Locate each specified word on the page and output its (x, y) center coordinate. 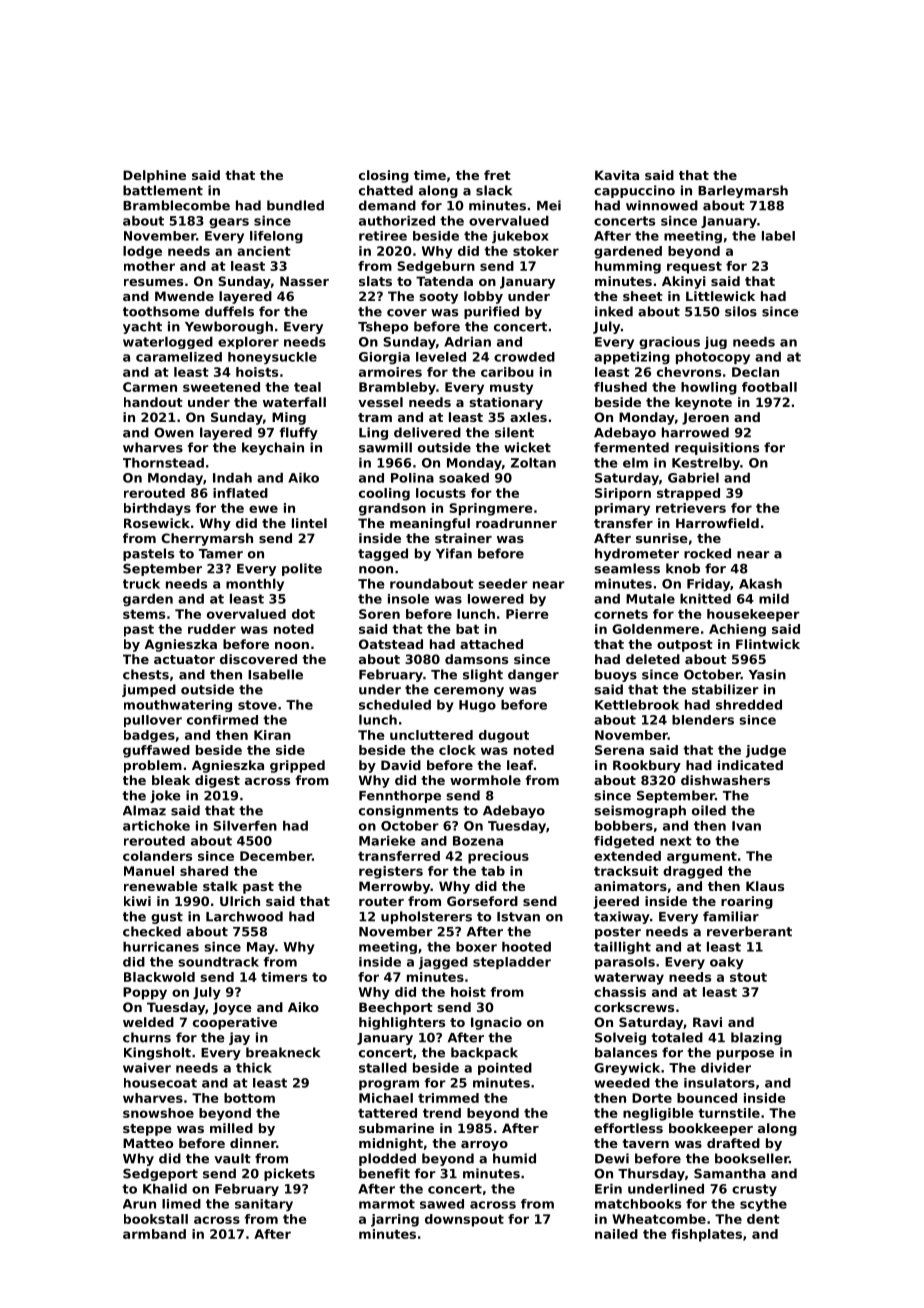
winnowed (662, 205)
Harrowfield (717, 523)
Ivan (746, 826)
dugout (504, 736)
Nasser (304, 281)
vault (232, 1158)
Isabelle (275, 674)
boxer (476, 947)
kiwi (137, 901)
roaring (747, 902)
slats (375, 281)
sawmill (385, 447)
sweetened (221, 387)
